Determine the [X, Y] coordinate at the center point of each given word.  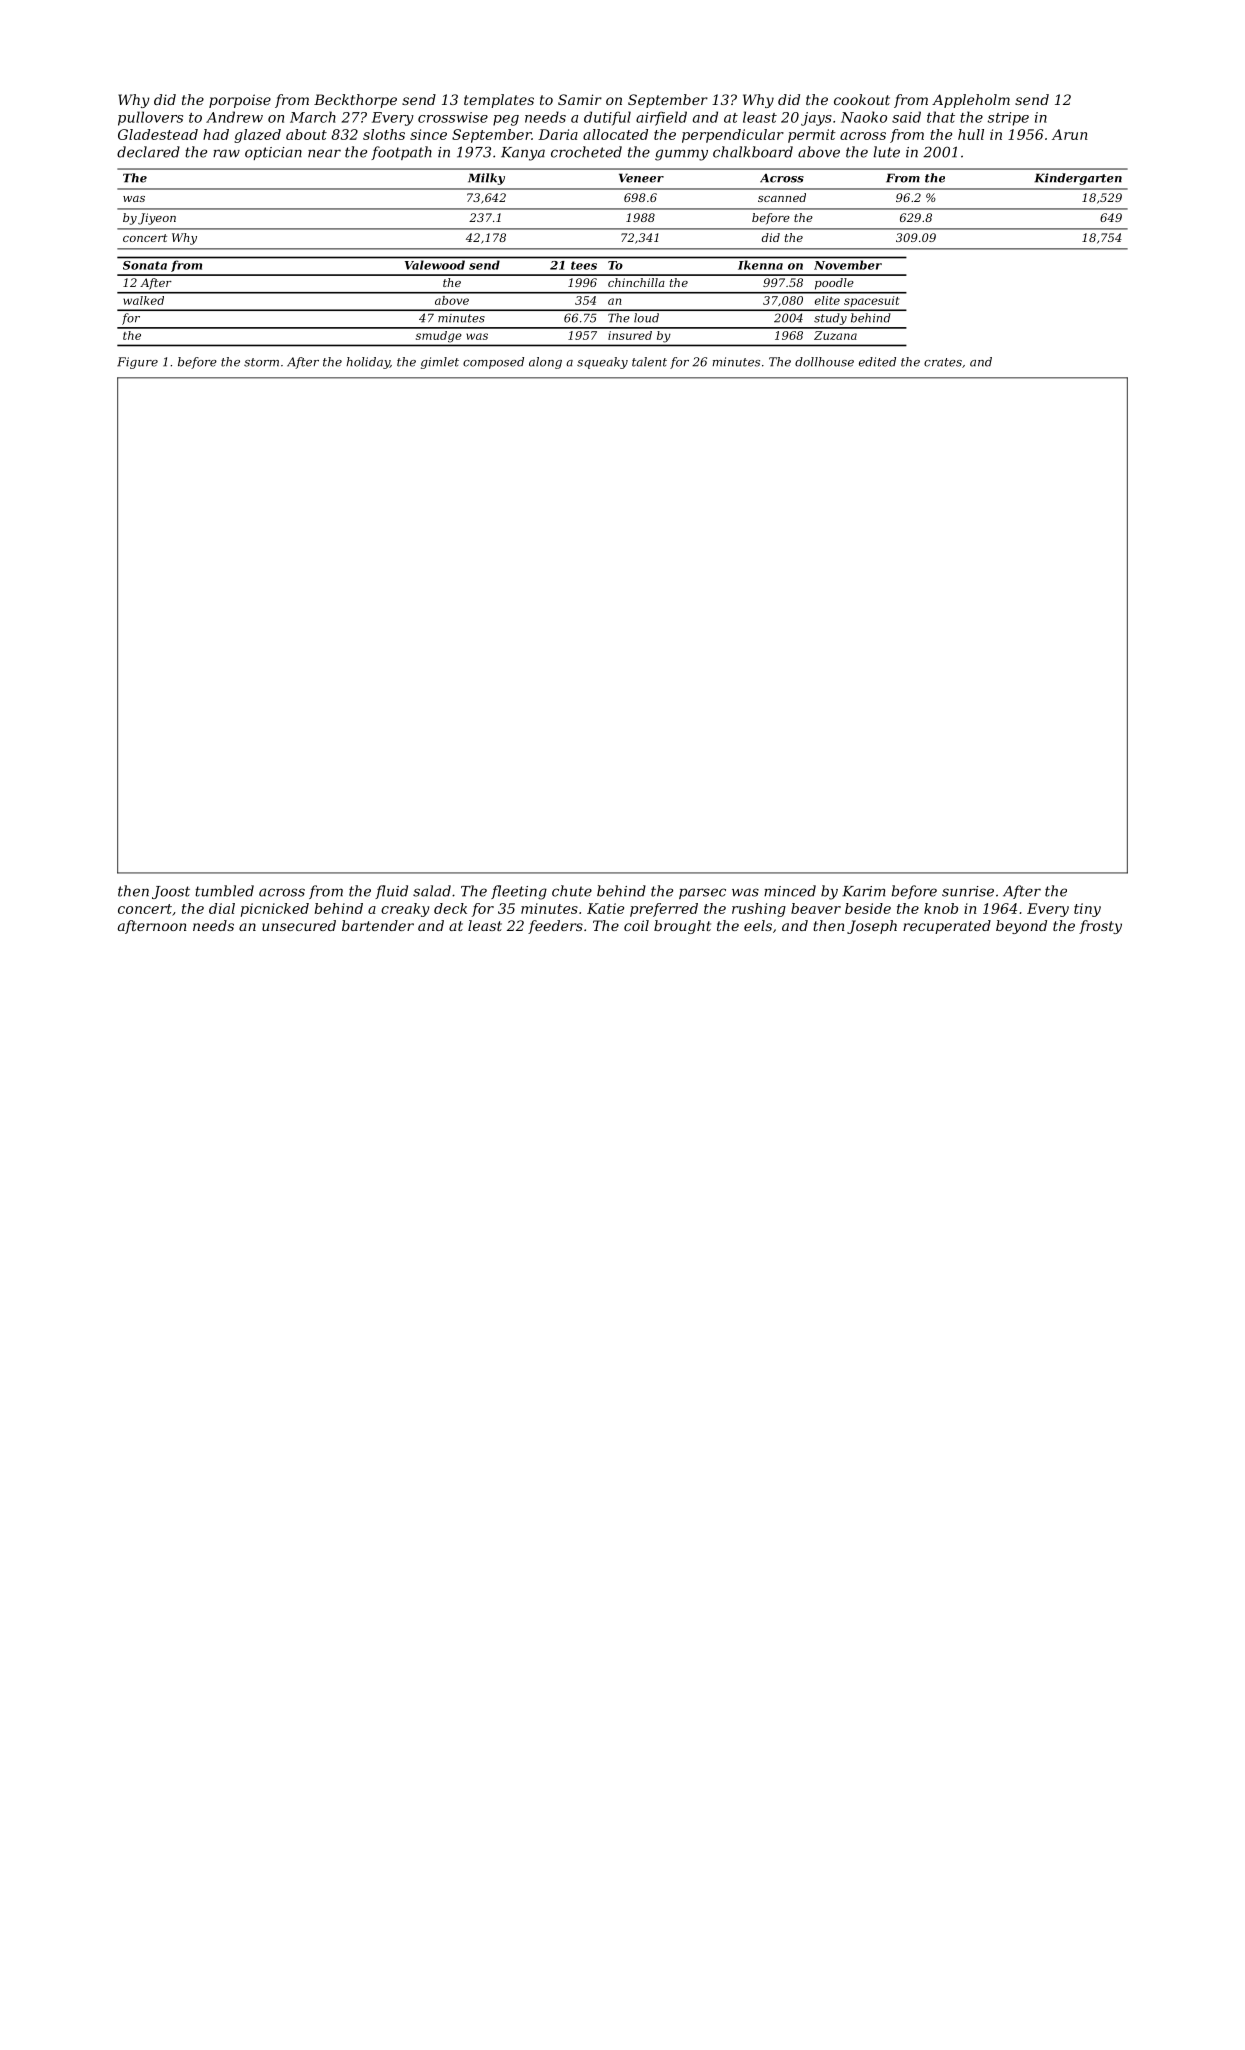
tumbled [224, 891]
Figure [137, 363]
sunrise [968, 891]
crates [943, 362]
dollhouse [824, 362]
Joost [171, 892]
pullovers [150, 118]
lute [886, 152]
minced [790, 891]
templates [499, 101]
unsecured [299, 925]
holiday [368, 363]
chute [572, 891]
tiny [1087, 910]
